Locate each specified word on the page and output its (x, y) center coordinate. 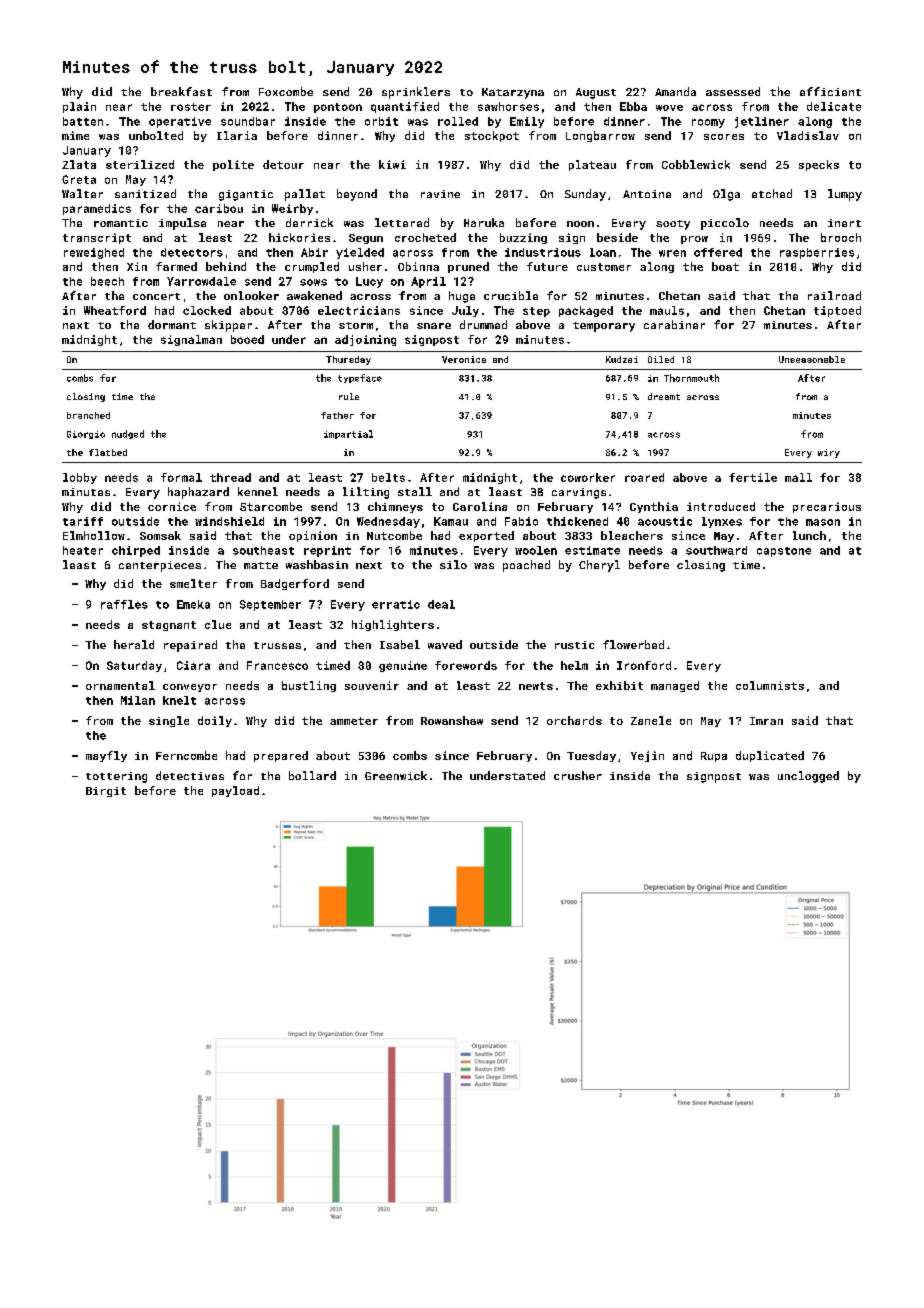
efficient (830, 91)
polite (233, 165)
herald (134, 644)
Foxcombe (286, 91)
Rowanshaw (452, 720)
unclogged (808, 777)
